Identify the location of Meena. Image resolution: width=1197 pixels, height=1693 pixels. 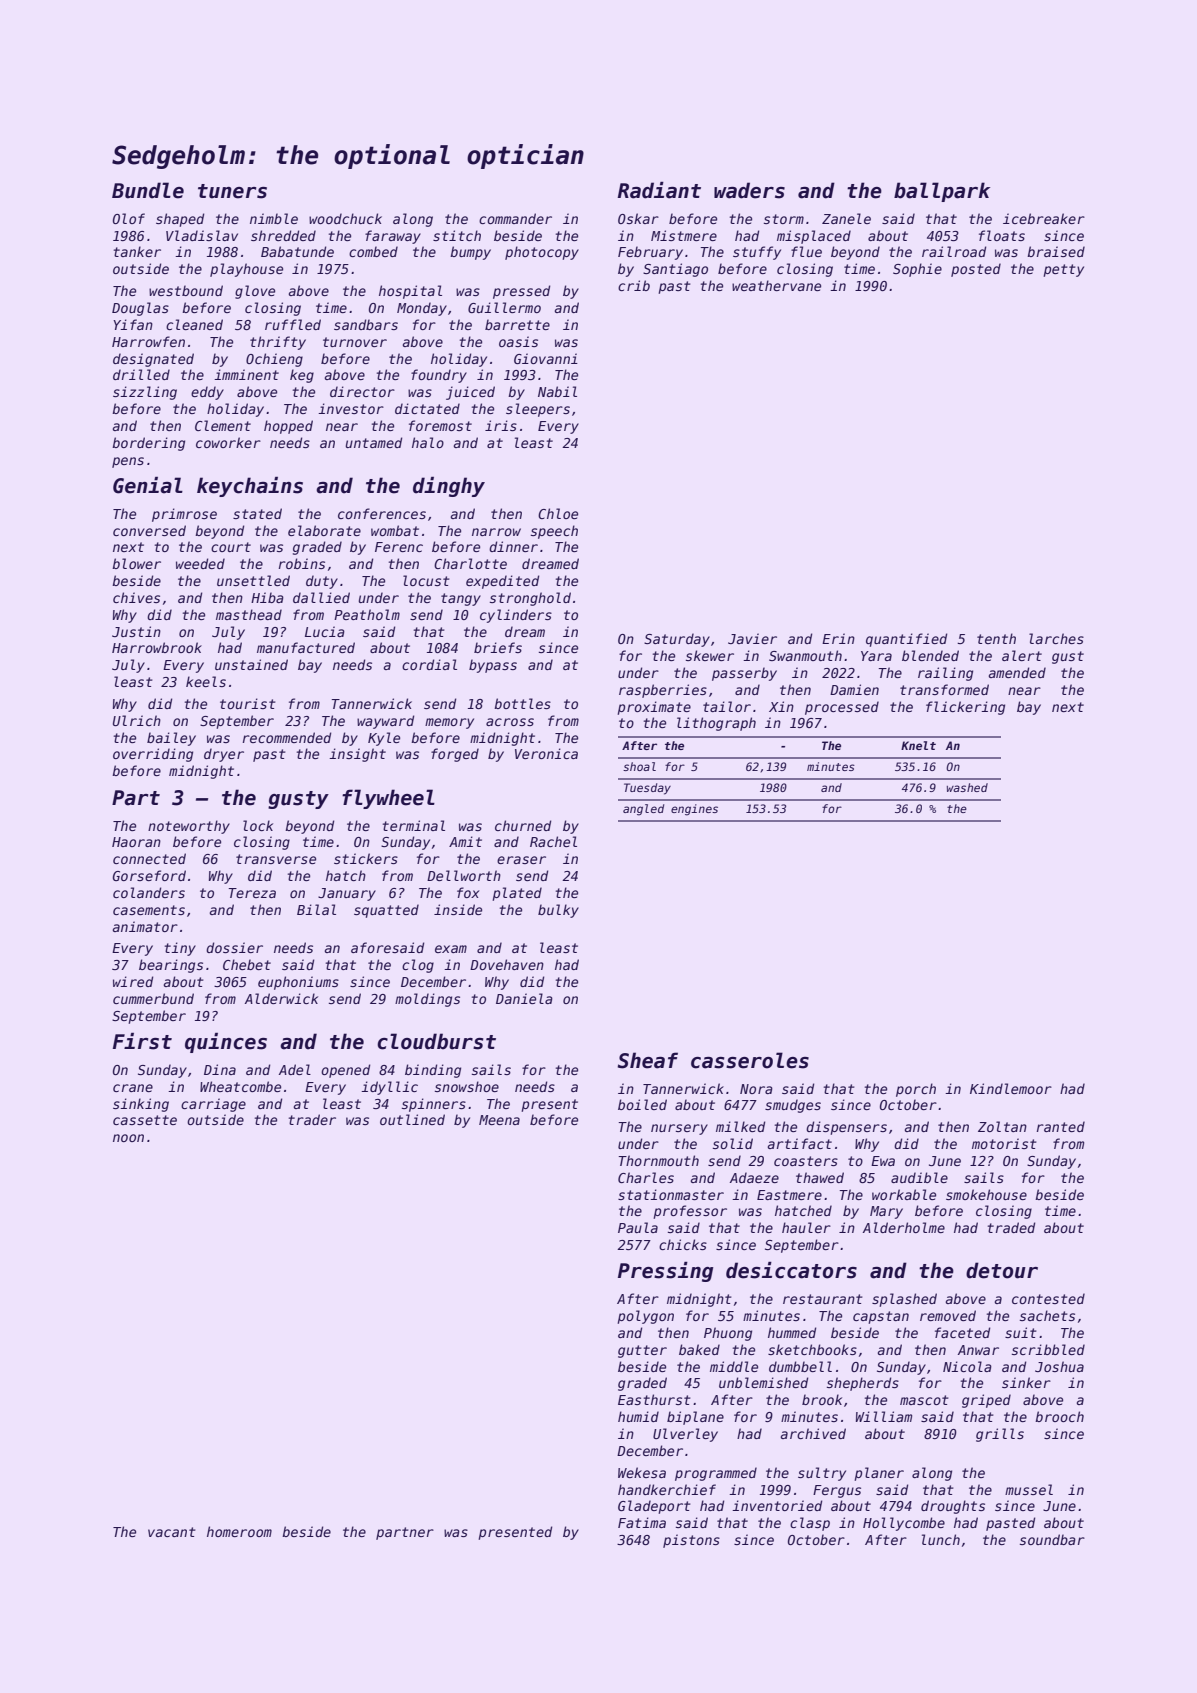
(499, 1120).
